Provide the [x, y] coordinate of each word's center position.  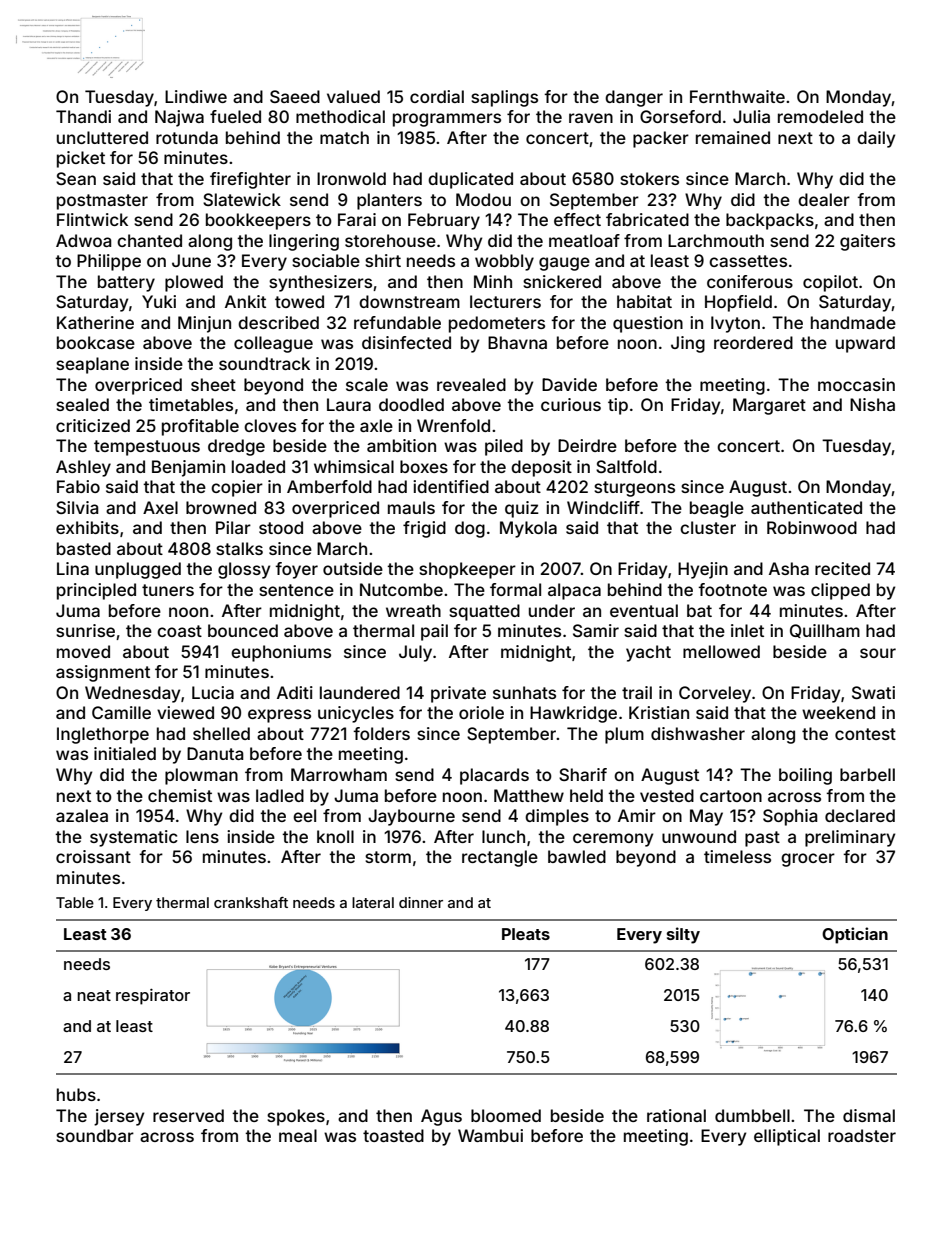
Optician [855, 935]
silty [683, 935]
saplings [504, 98]
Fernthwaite [737, 96]
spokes [296, 1117]
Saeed [295, 96]
